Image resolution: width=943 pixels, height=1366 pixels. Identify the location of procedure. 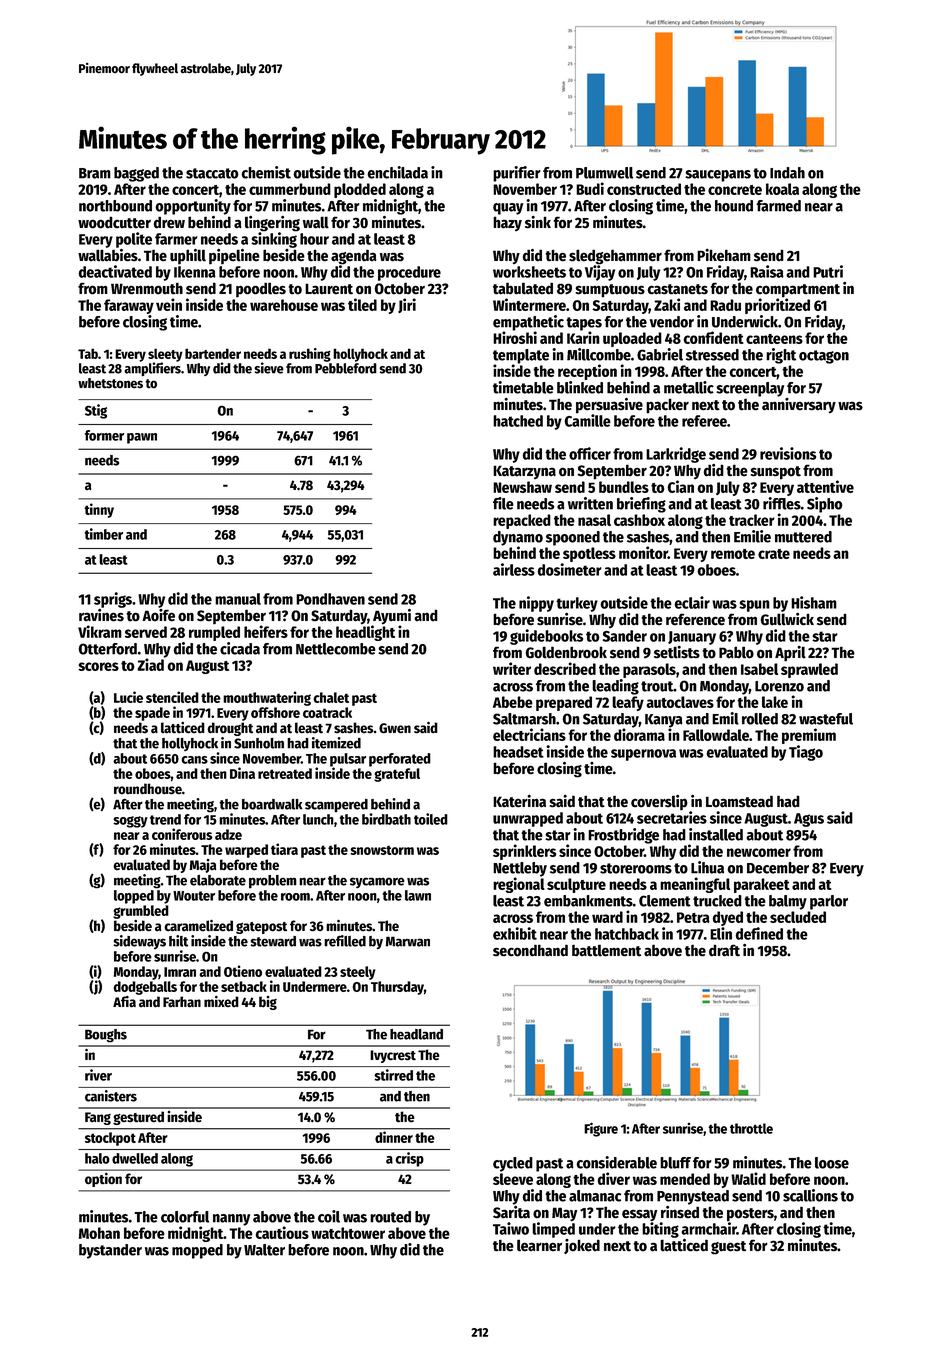
(409, 273).
